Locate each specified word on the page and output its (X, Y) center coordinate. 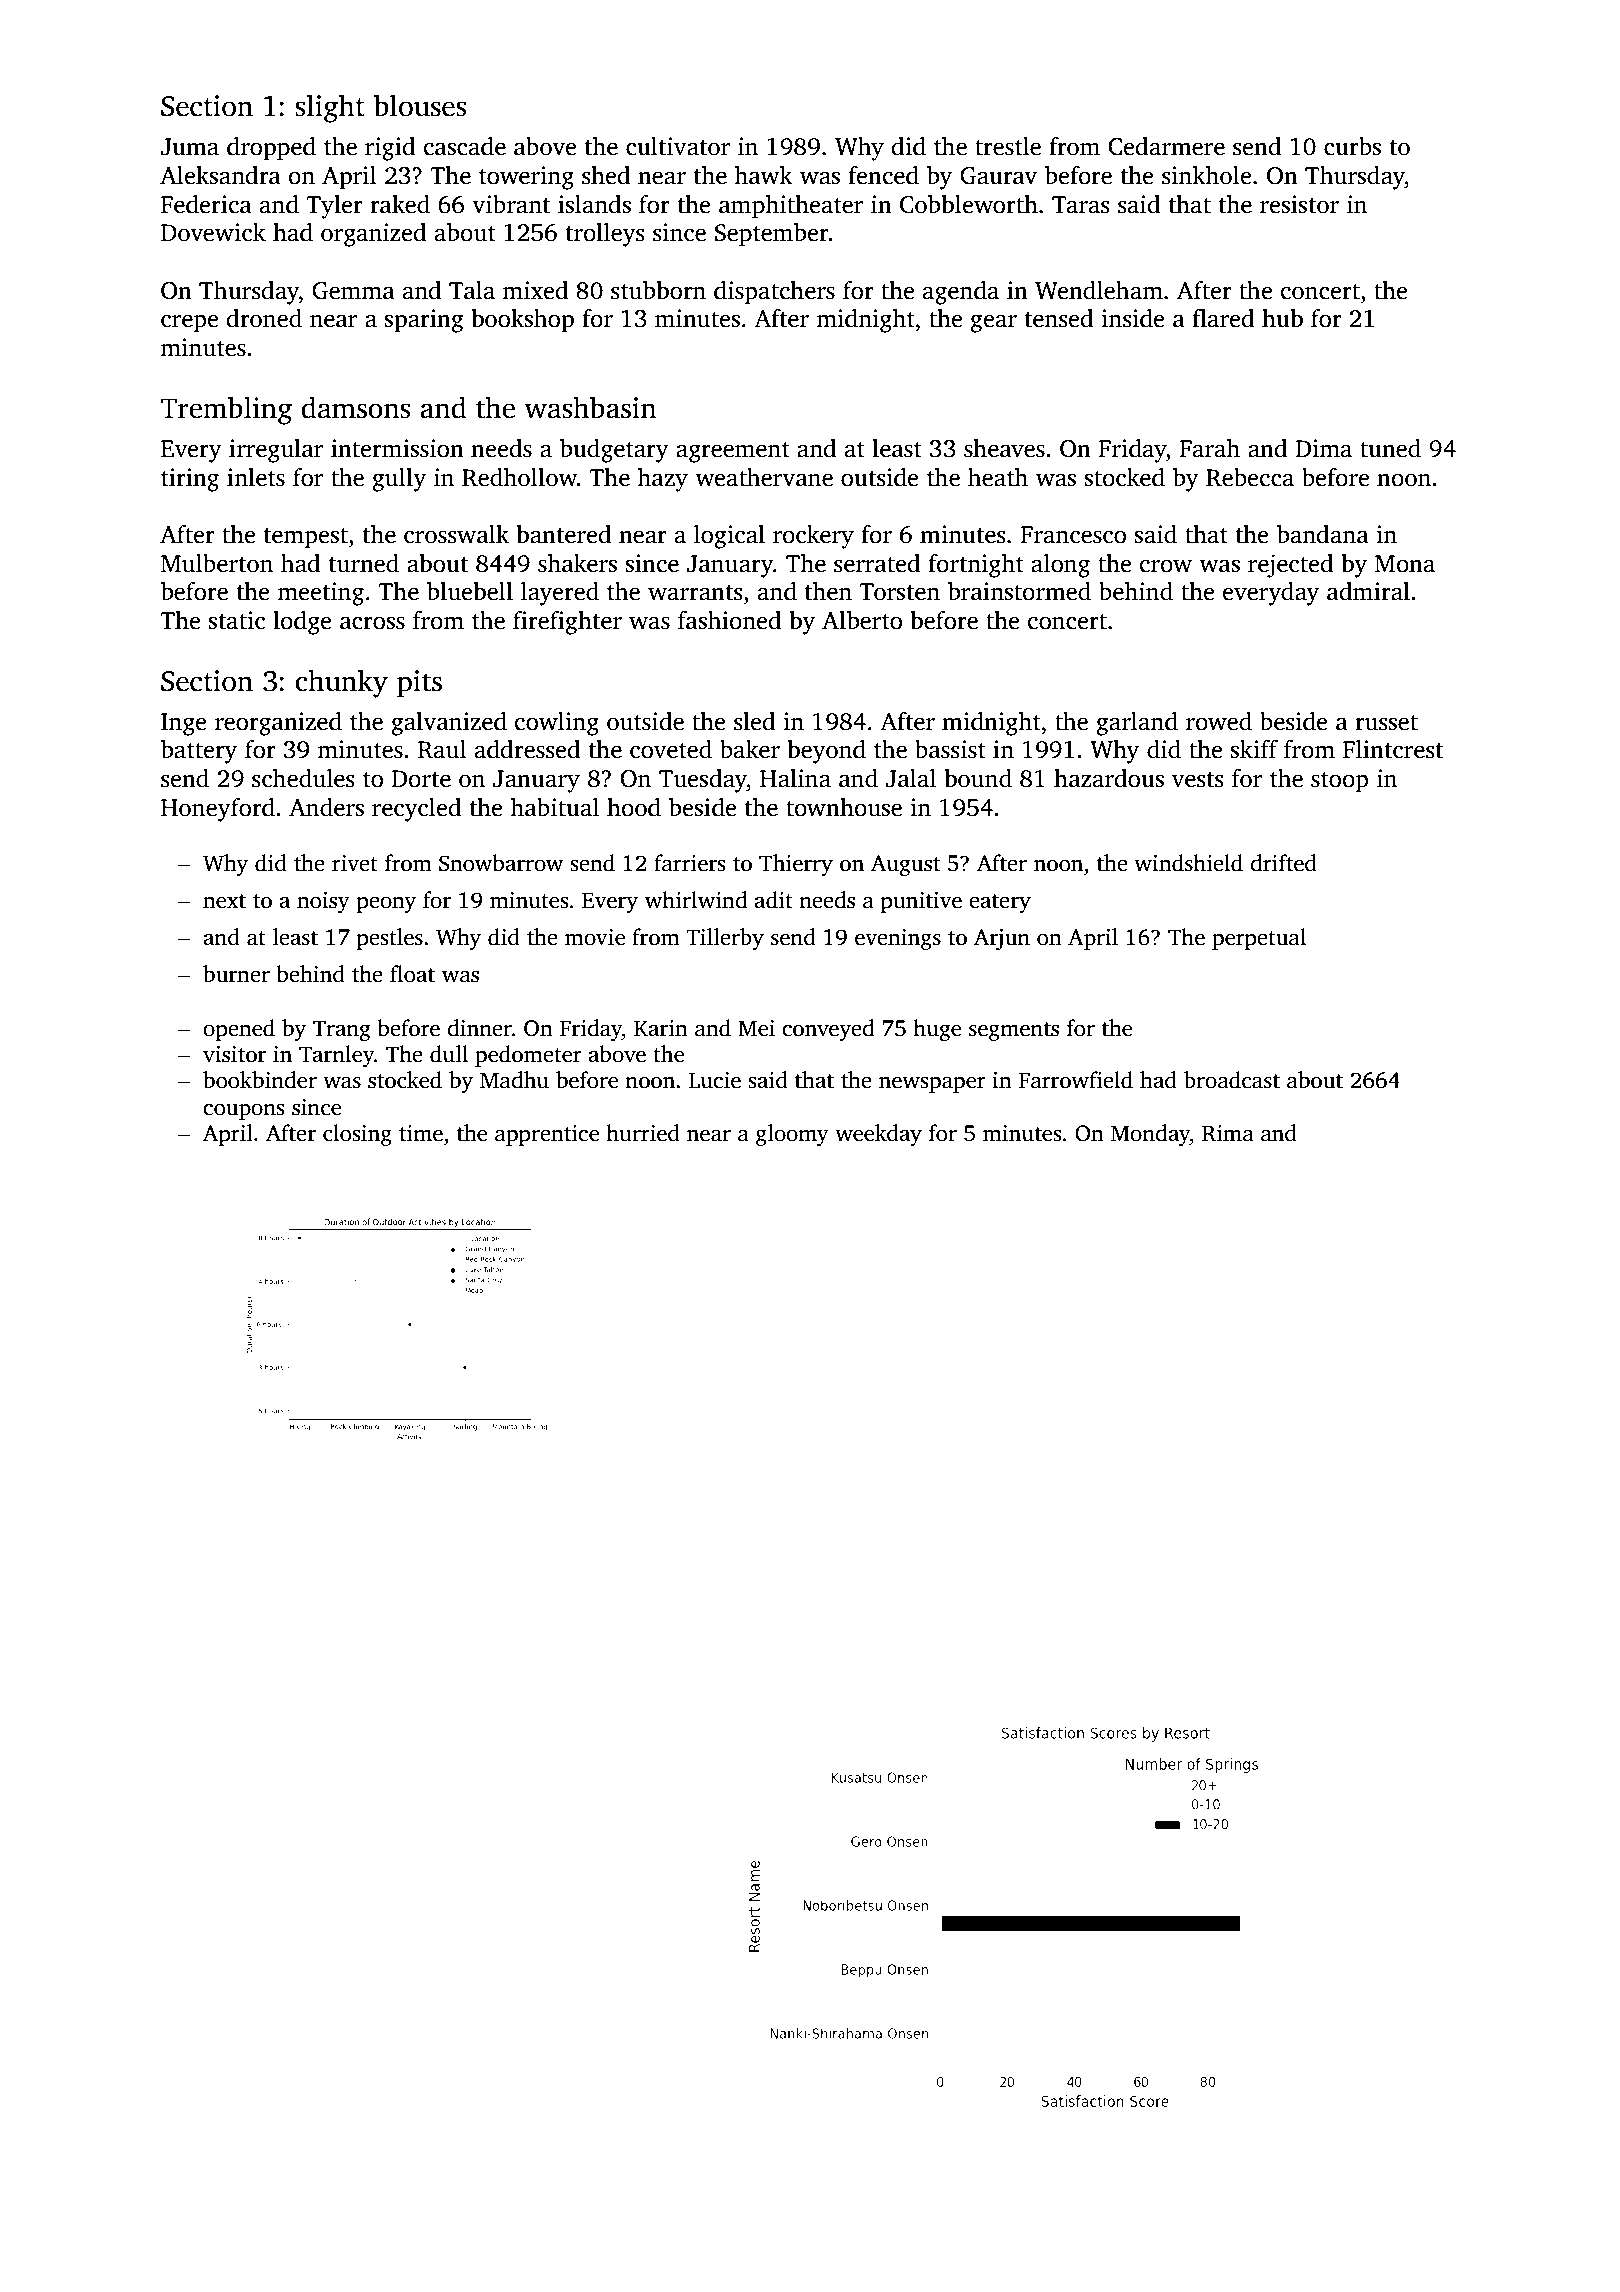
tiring (190, 480)
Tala (472, 290)
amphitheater (791, 207)
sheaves (1004, 448)
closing (357, 1135)
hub (1282, 318)
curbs (1352, 146)
